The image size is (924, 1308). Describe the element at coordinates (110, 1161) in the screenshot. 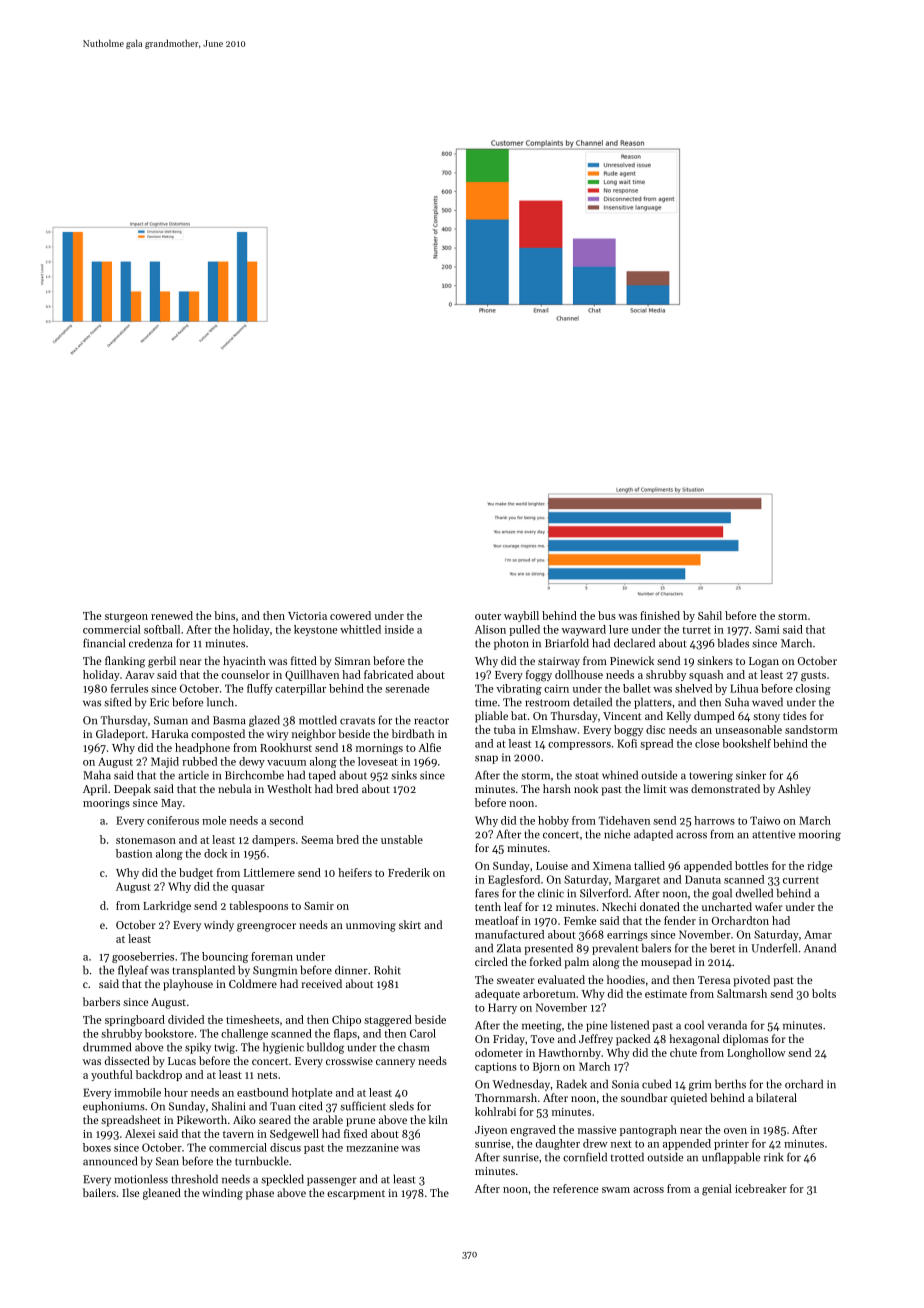

I see `announced` at that location.
